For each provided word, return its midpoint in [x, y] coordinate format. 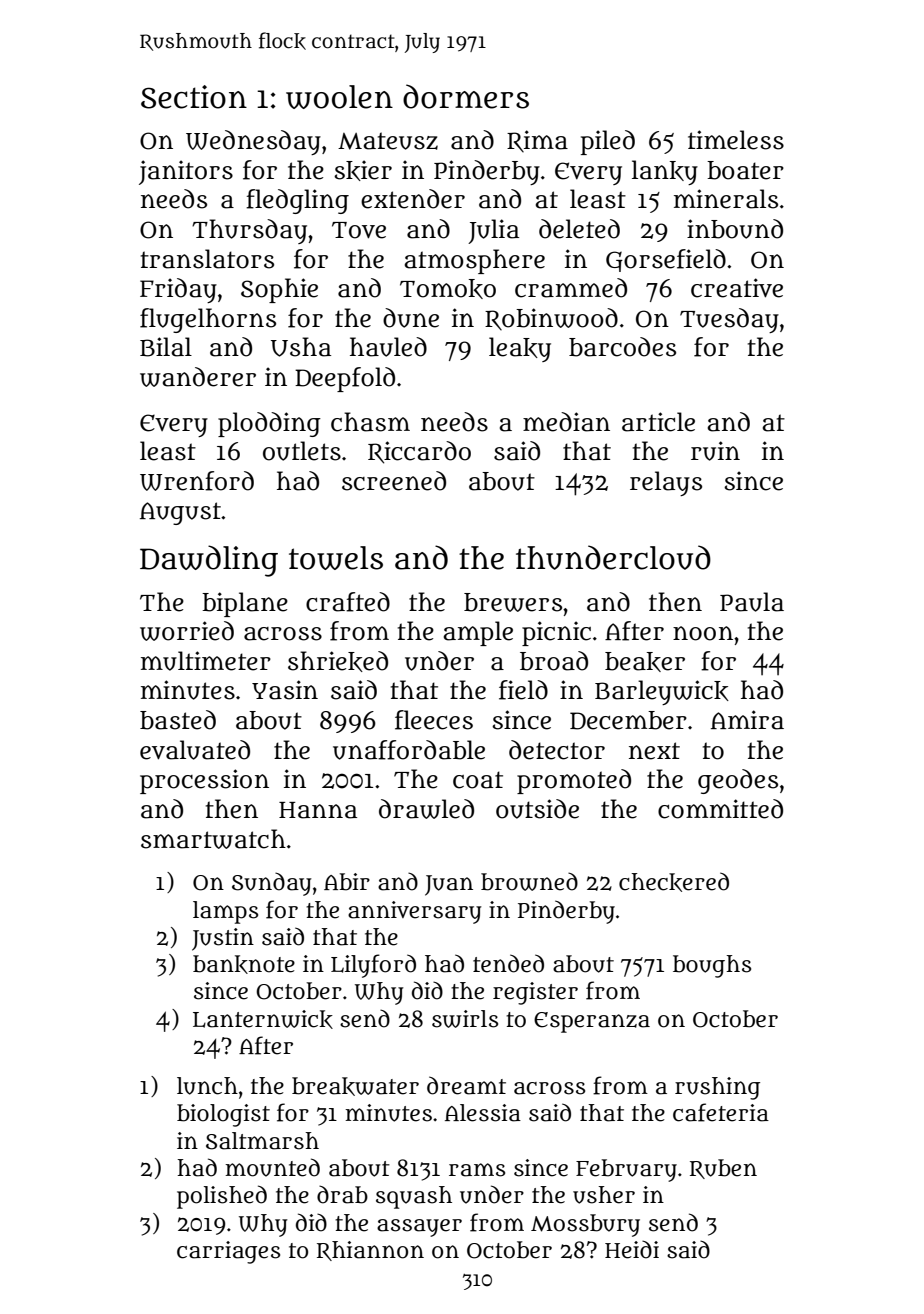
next [654, 751]
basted [178, 720]
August [180, 513]
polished [222, 1197]
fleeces [434, 720]
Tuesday [729, 320]
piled [608, 142]
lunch [207, 1086]
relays [666, 483]
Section [194, 97]
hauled [388, 347]
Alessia [483, 1113]
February [626, 1170]
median [566, 422]
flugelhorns [208, 320]
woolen [339, 97]
